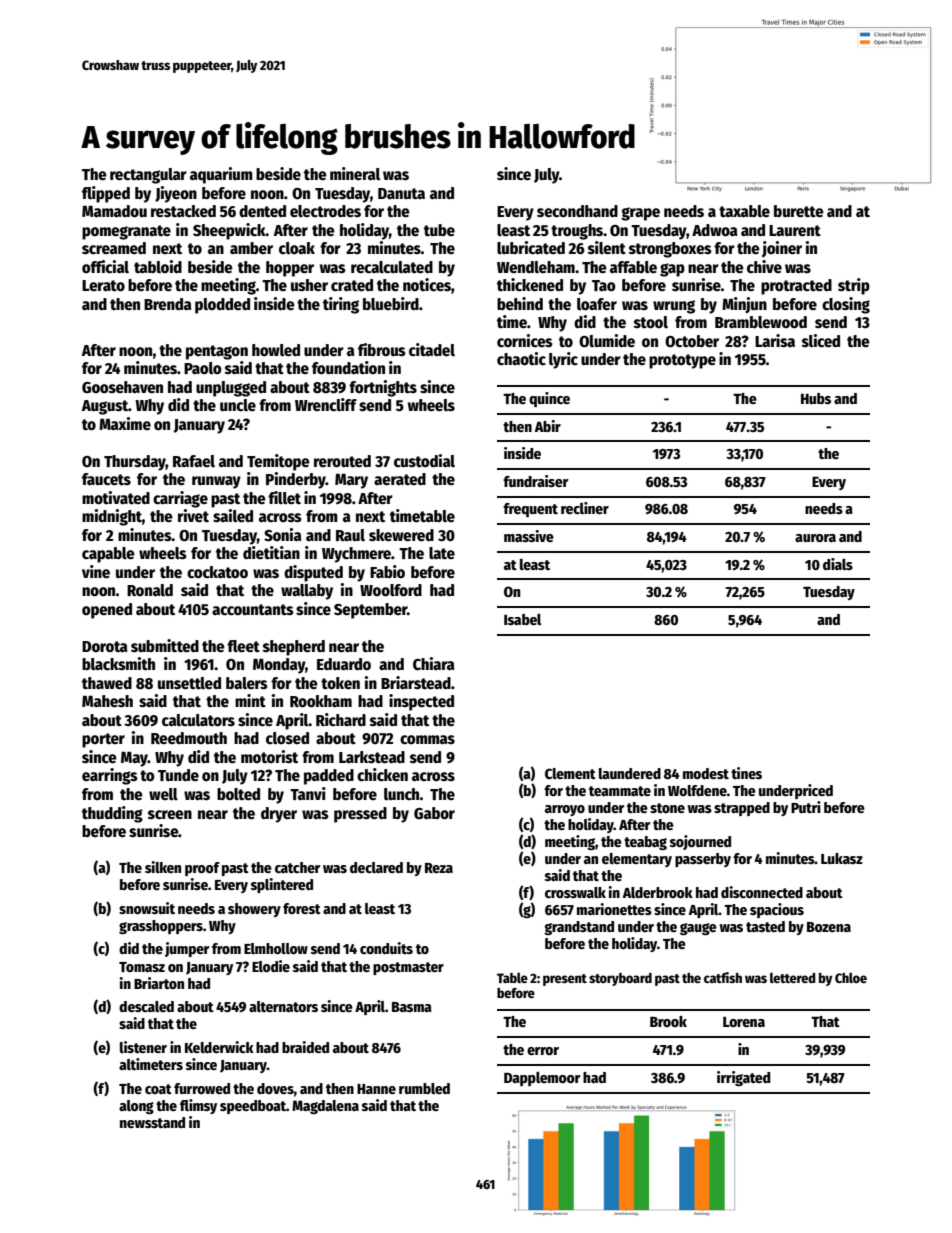 This screenshot has width=952, height=1233. What do you see at coordinates (401, 193) in the screenshot?
I see `Danuta` at bounding box center [401, 193].
